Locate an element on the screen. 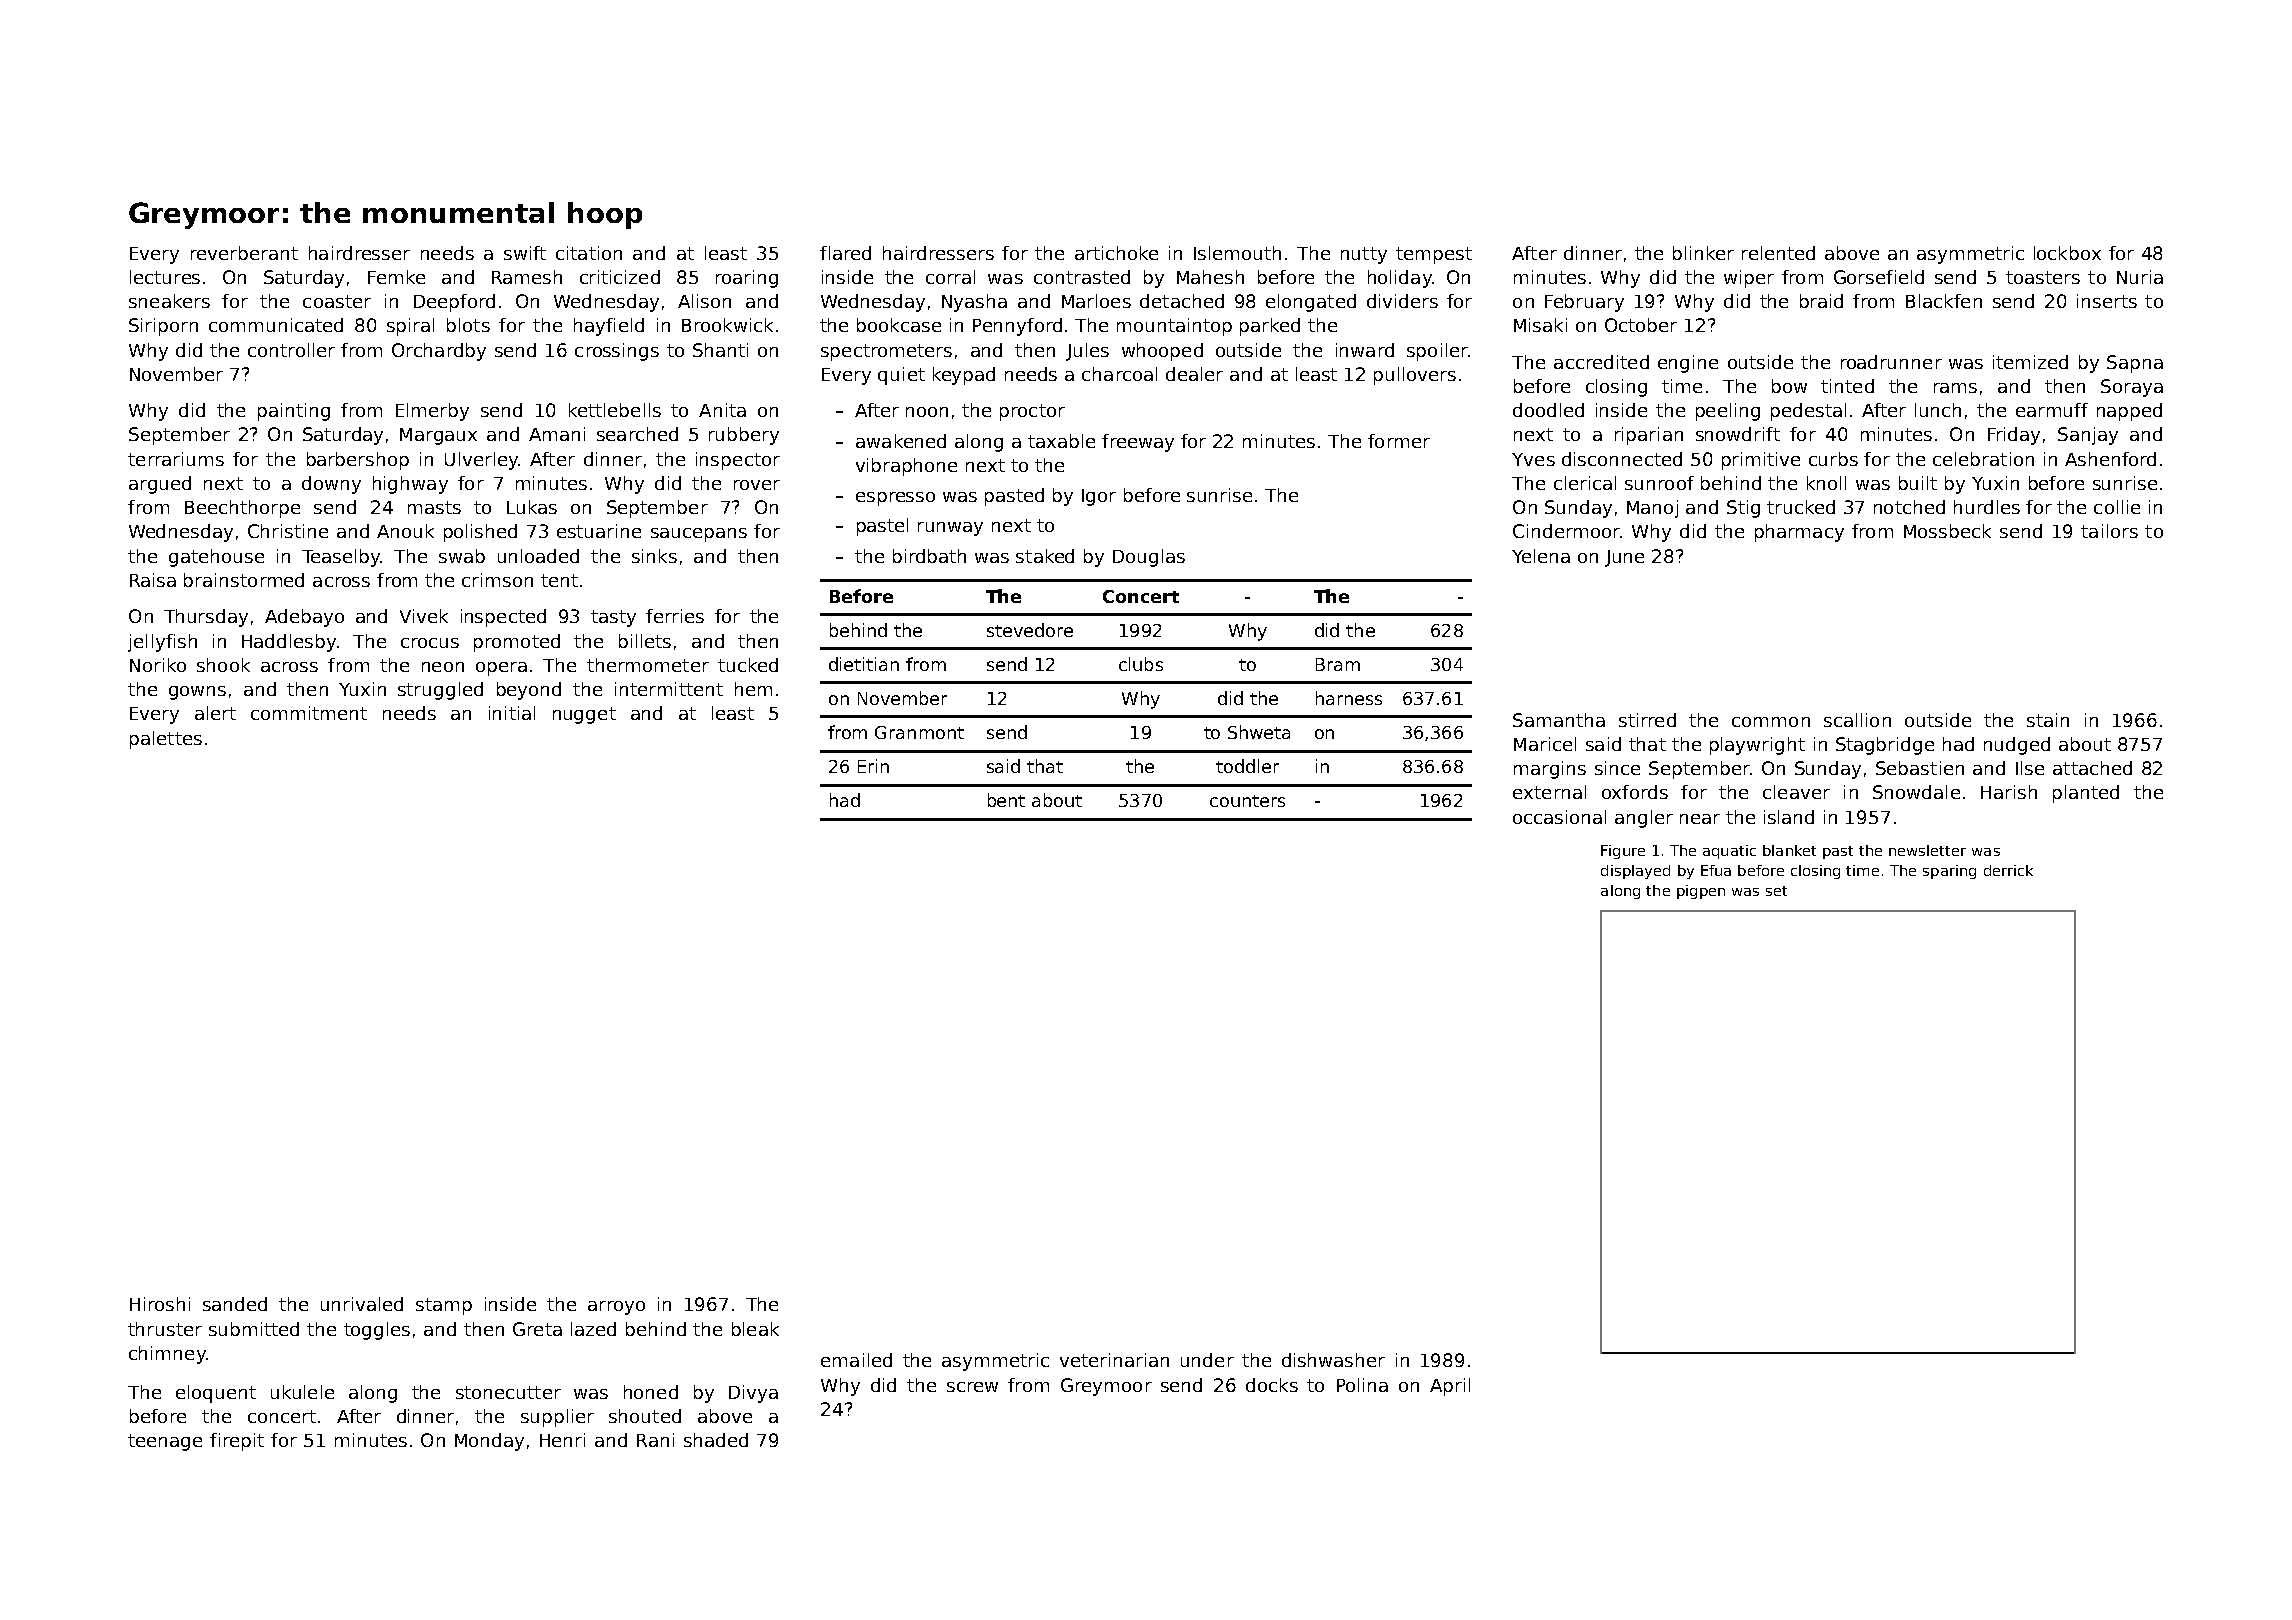 This screenshot has width=2292, height=1620. nugget is located at coordinates (584, 715).
